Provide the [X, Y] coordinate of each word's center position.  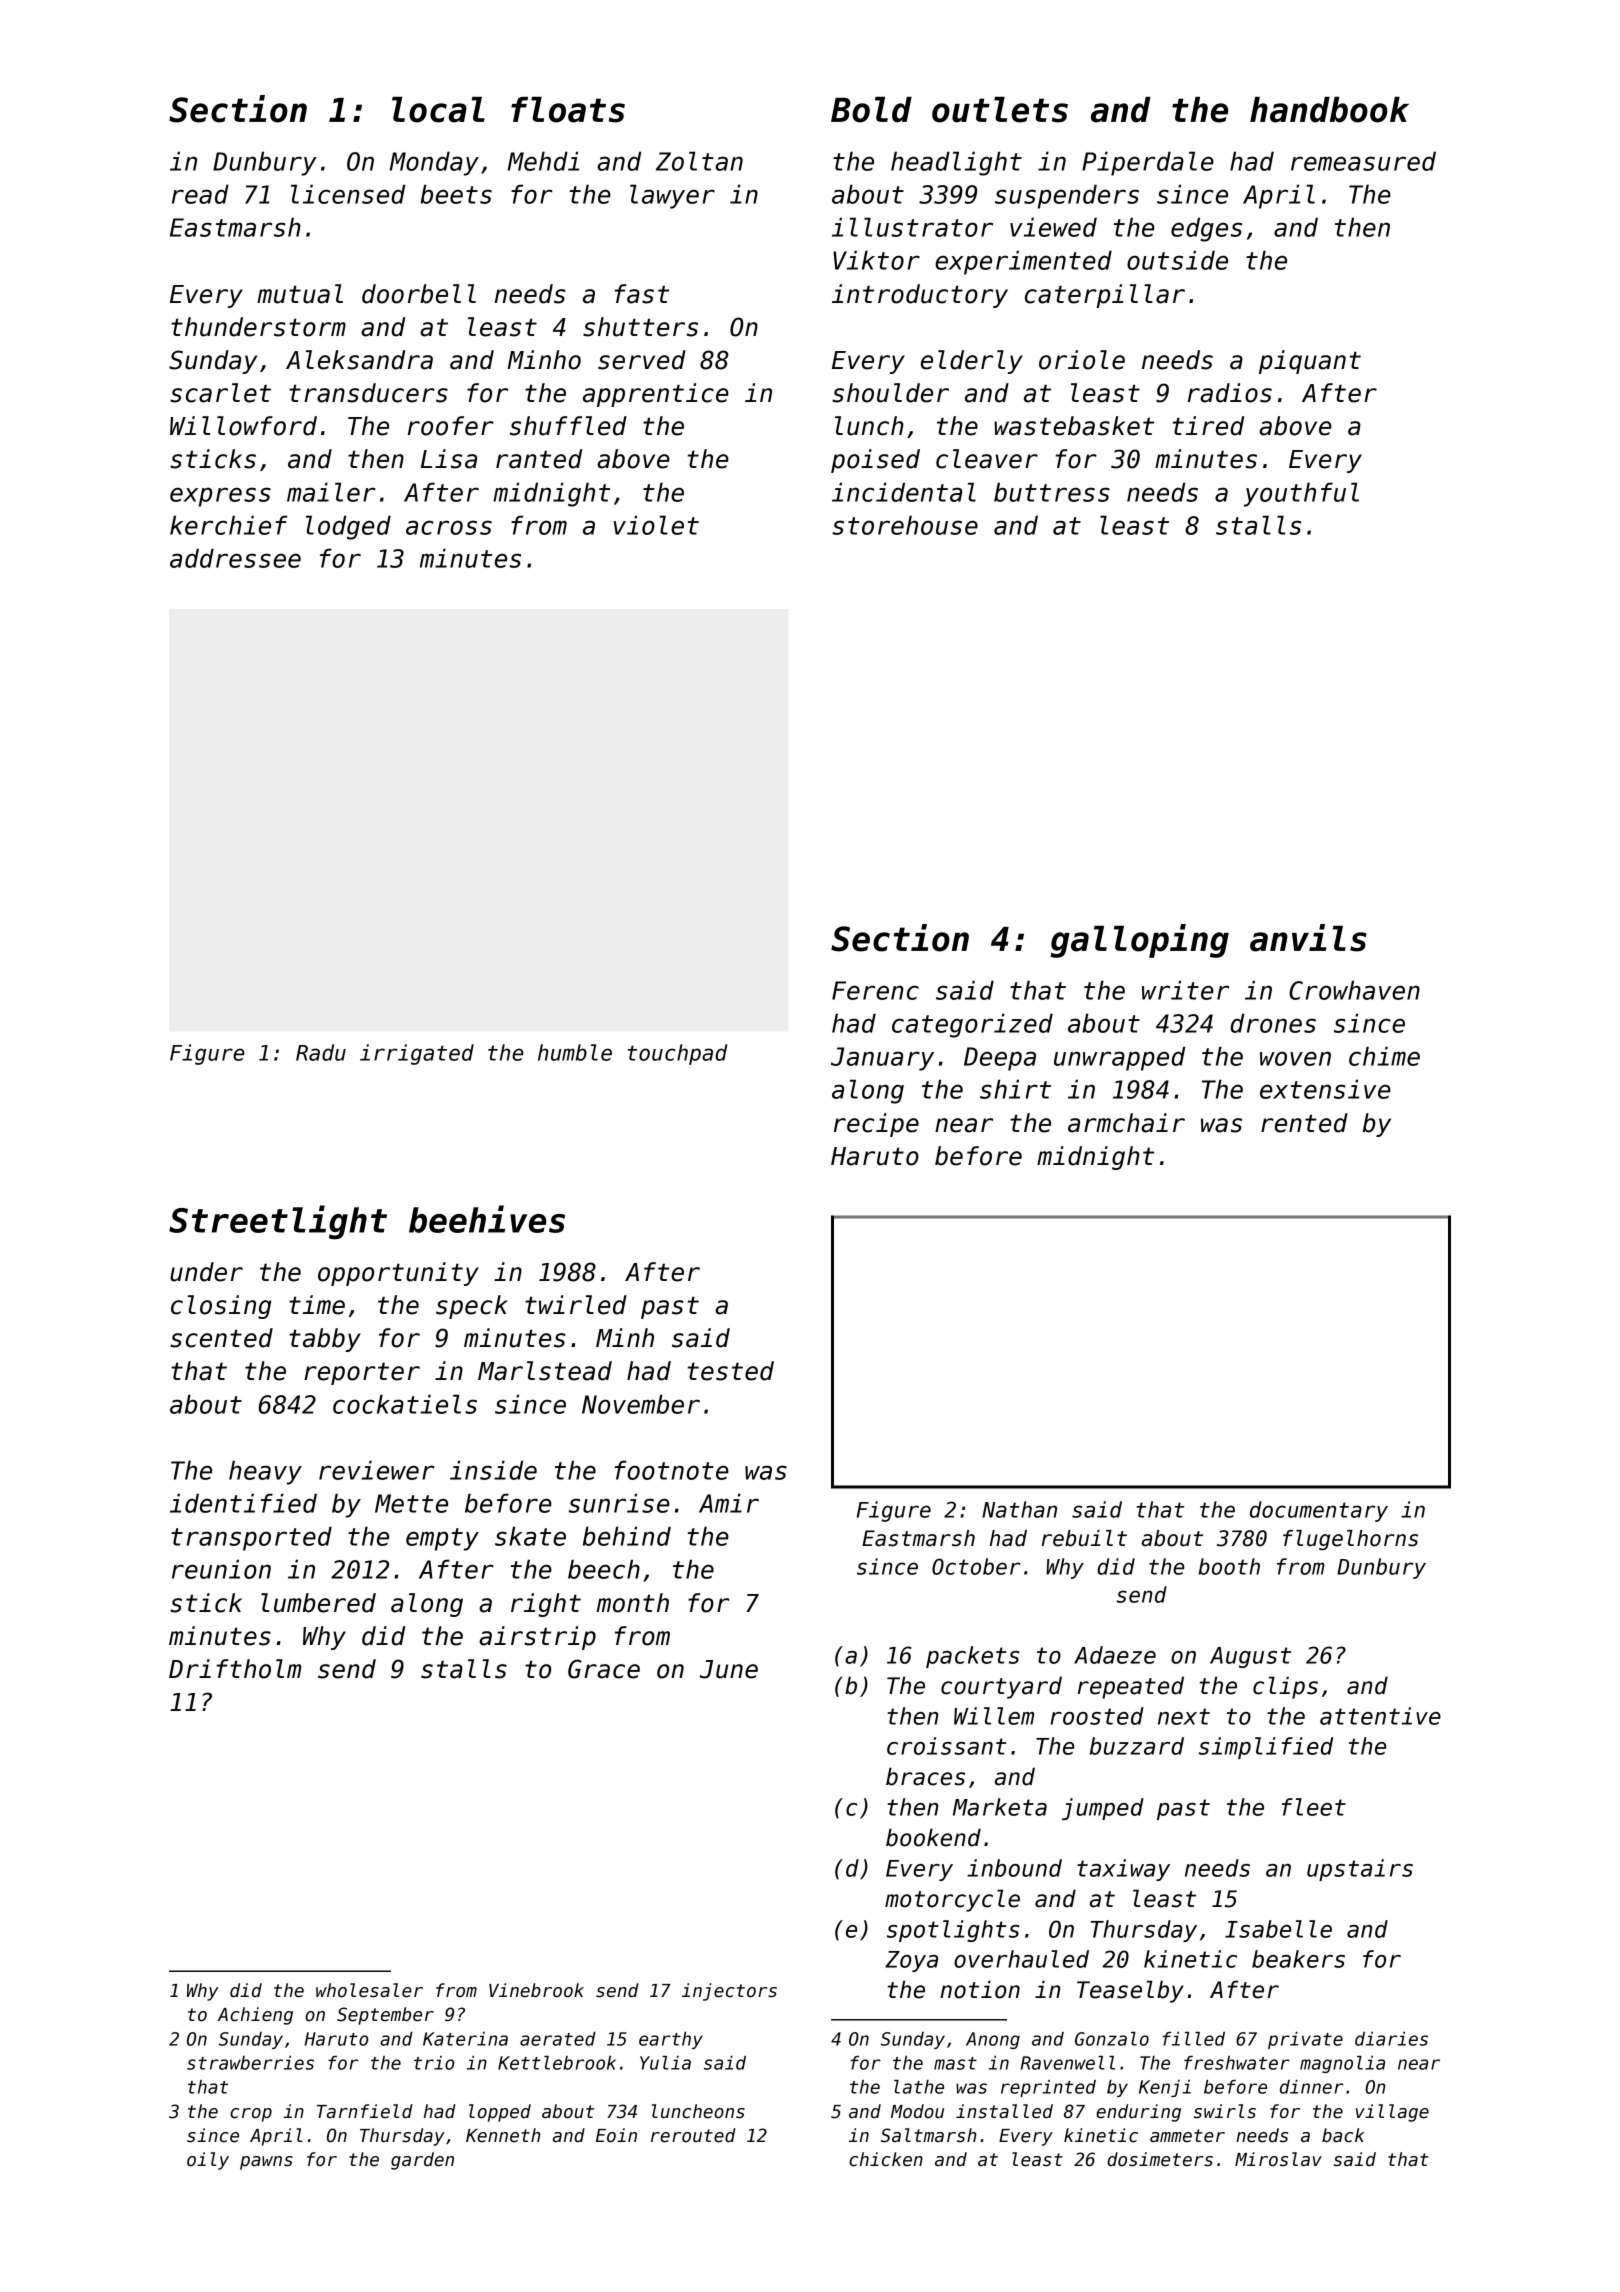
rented [1304, 1123]
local [438, 110]
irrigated [417, 1054]
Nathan [1019, 1509]
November [641, 1404]
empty [442, 1539]
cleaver [987, 459]
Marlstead [545, 1371]
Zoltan [699, 161]
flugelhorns [1350, 1540]
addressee [235, 558]
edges [1206, 229]
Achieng [255, 2016]
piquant [1310, 362]
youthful [1301, 494]
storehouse [905, 525]
